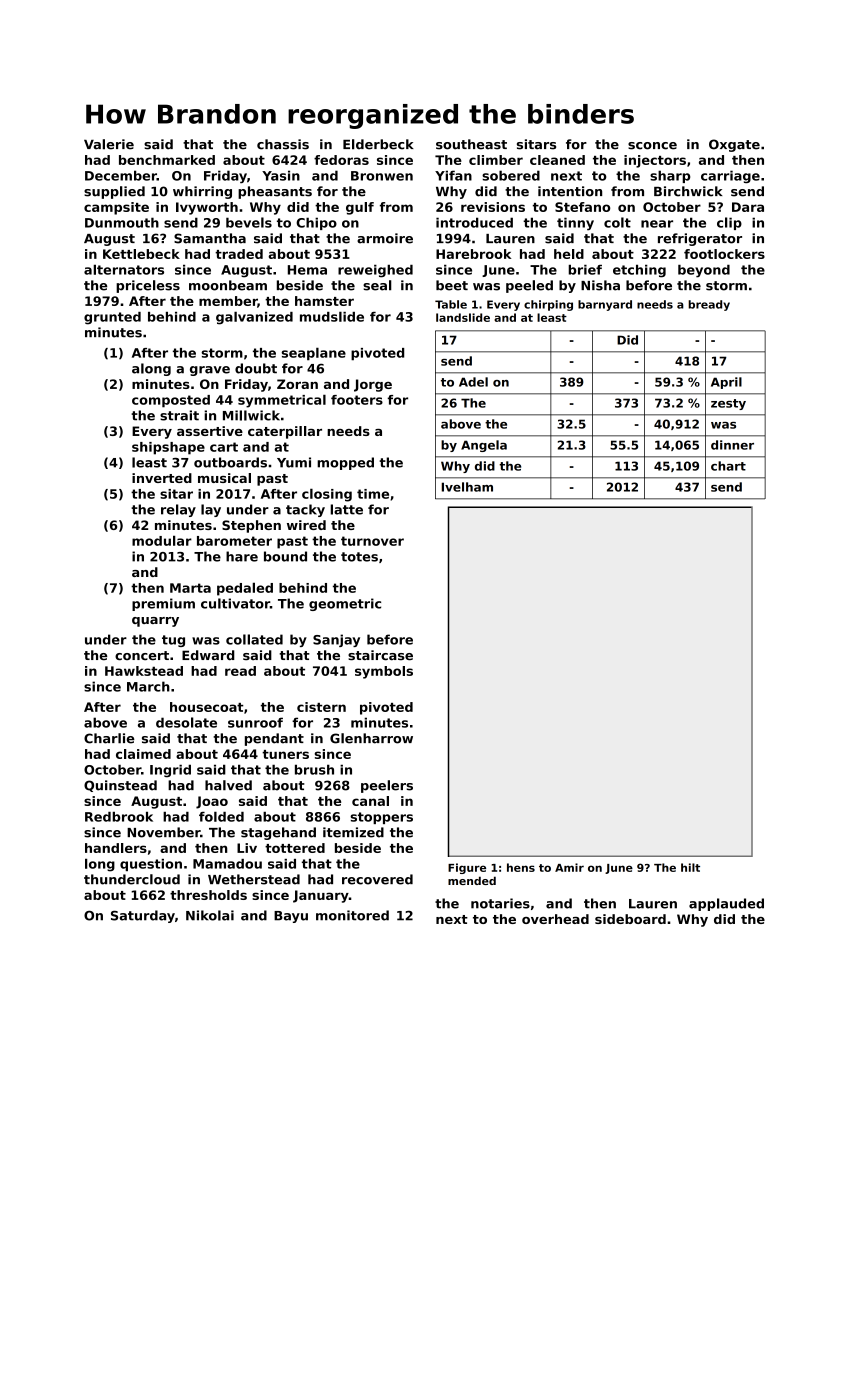  I want to click on sharp, so click(670, 176).
